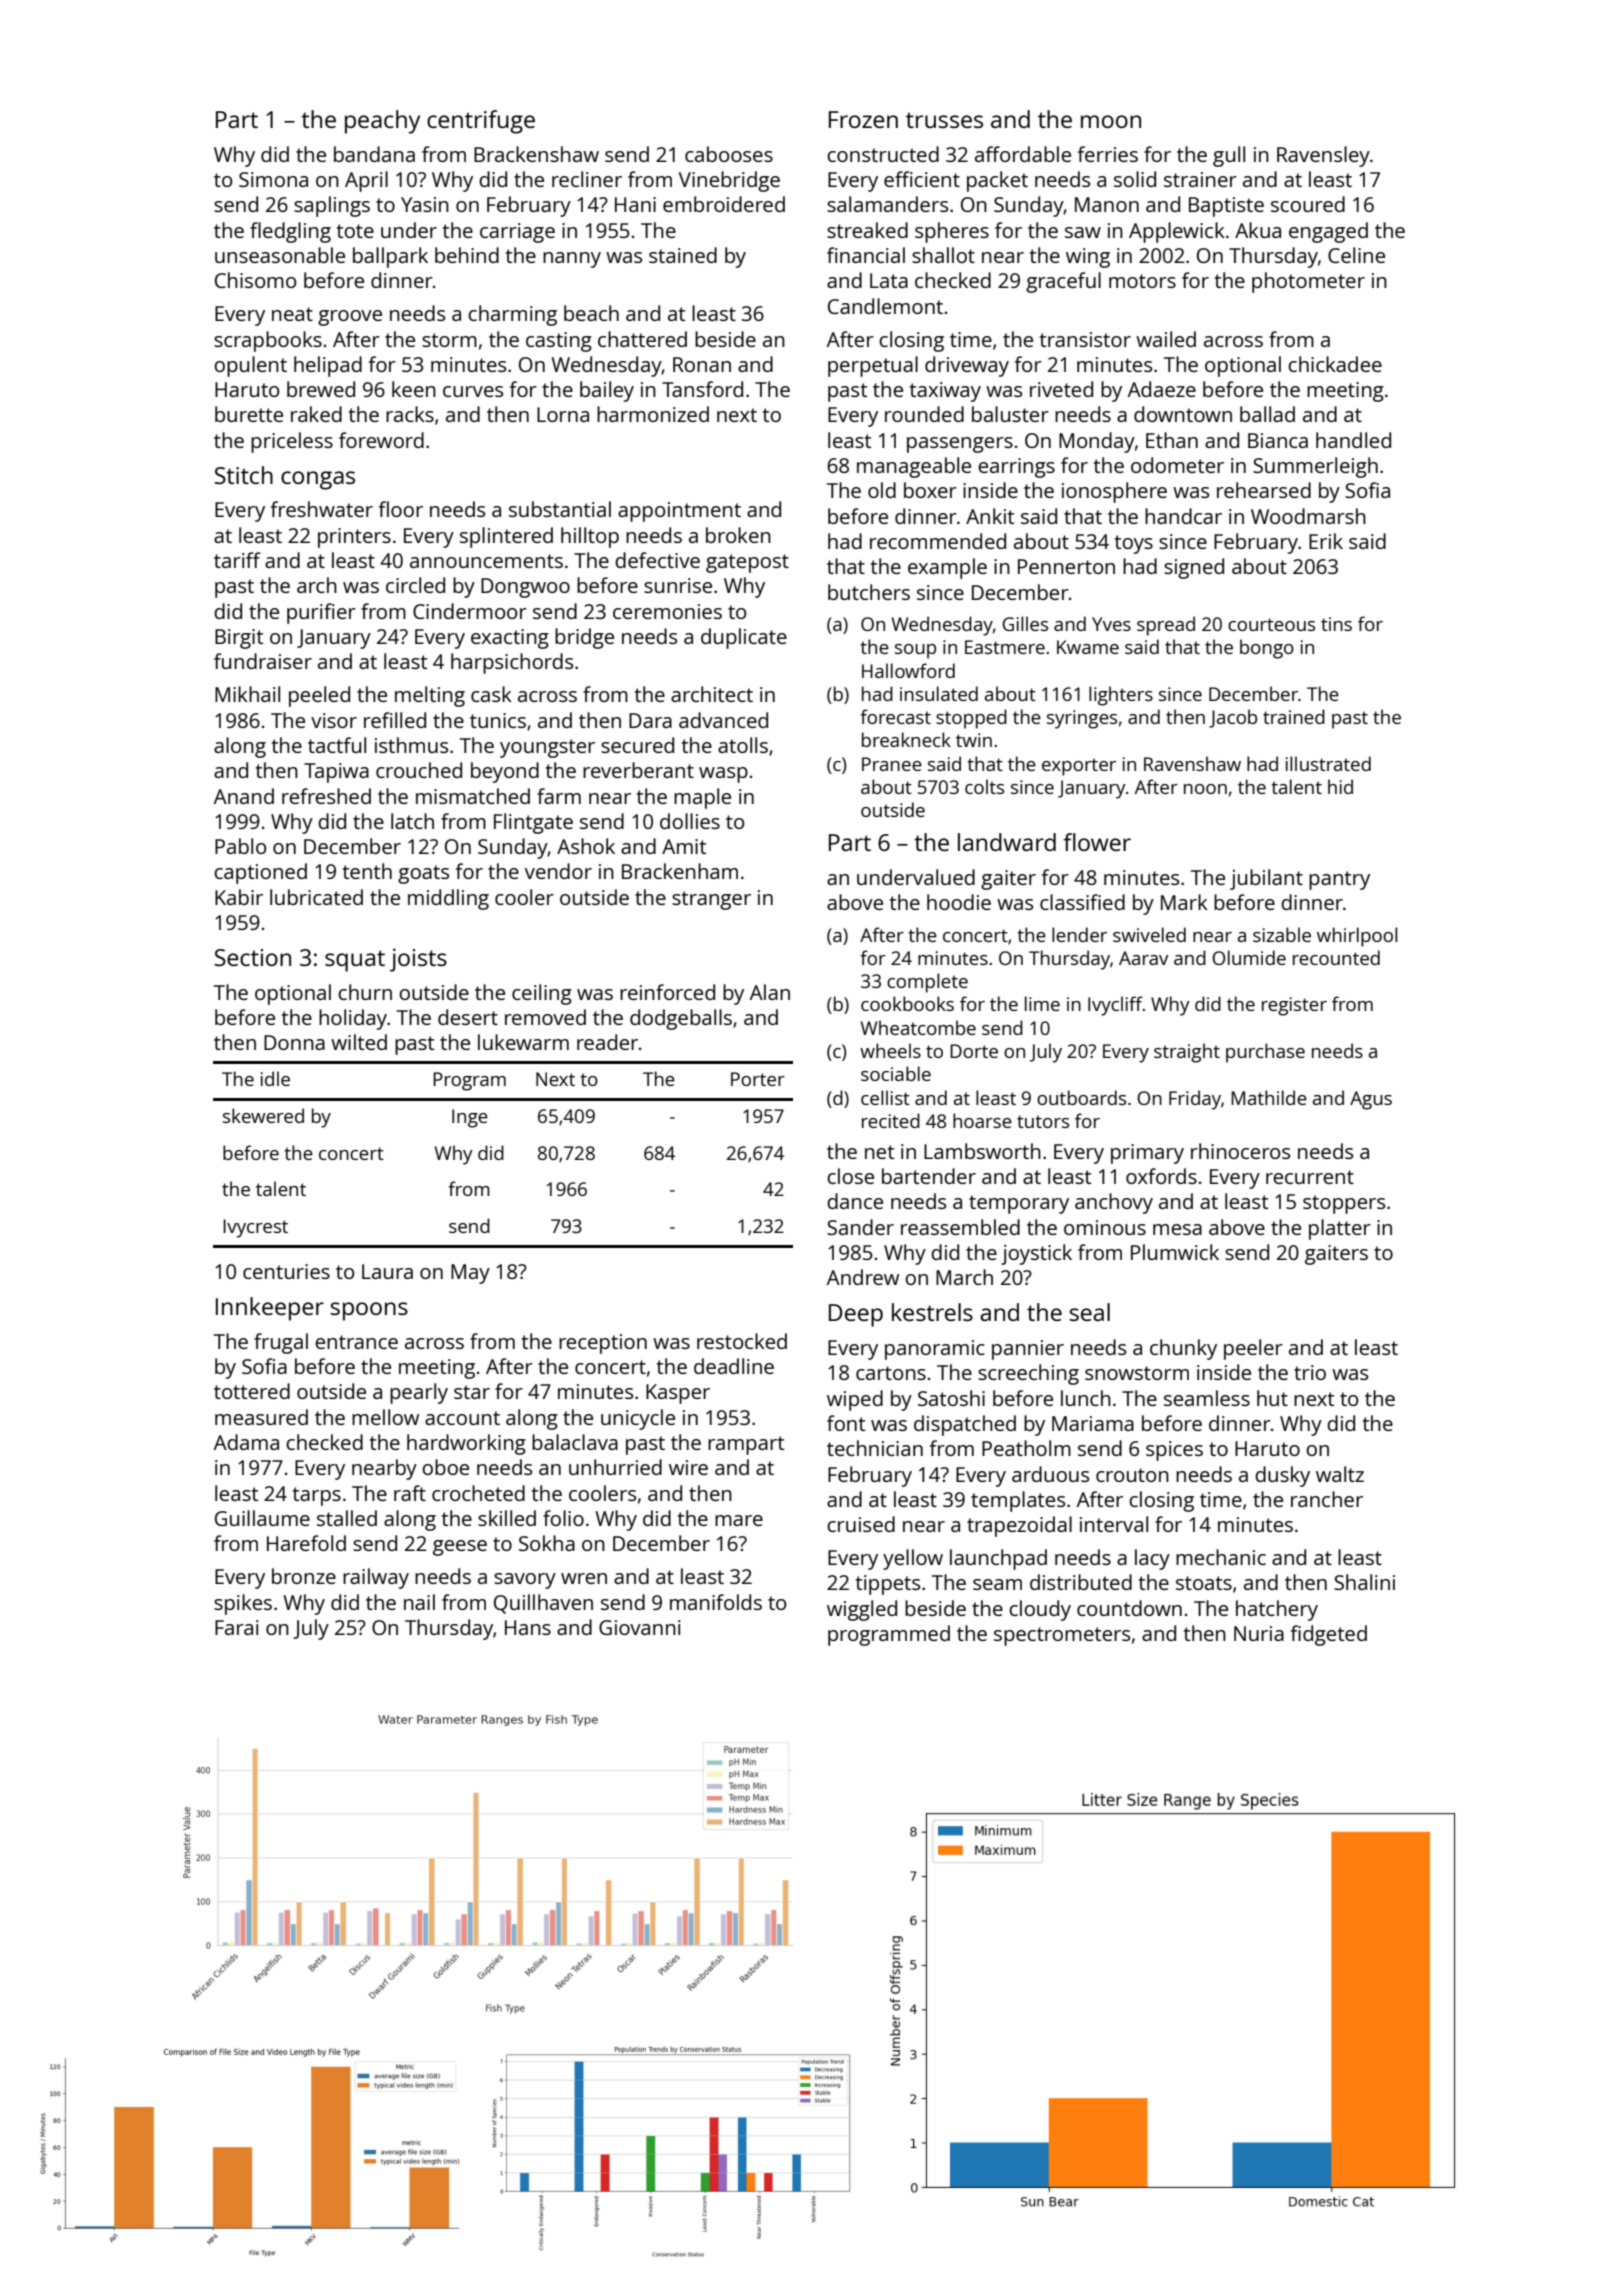 The width and height of the screenshot is (1620, 2292). I want to click on wilted, so click(359, 1042).
